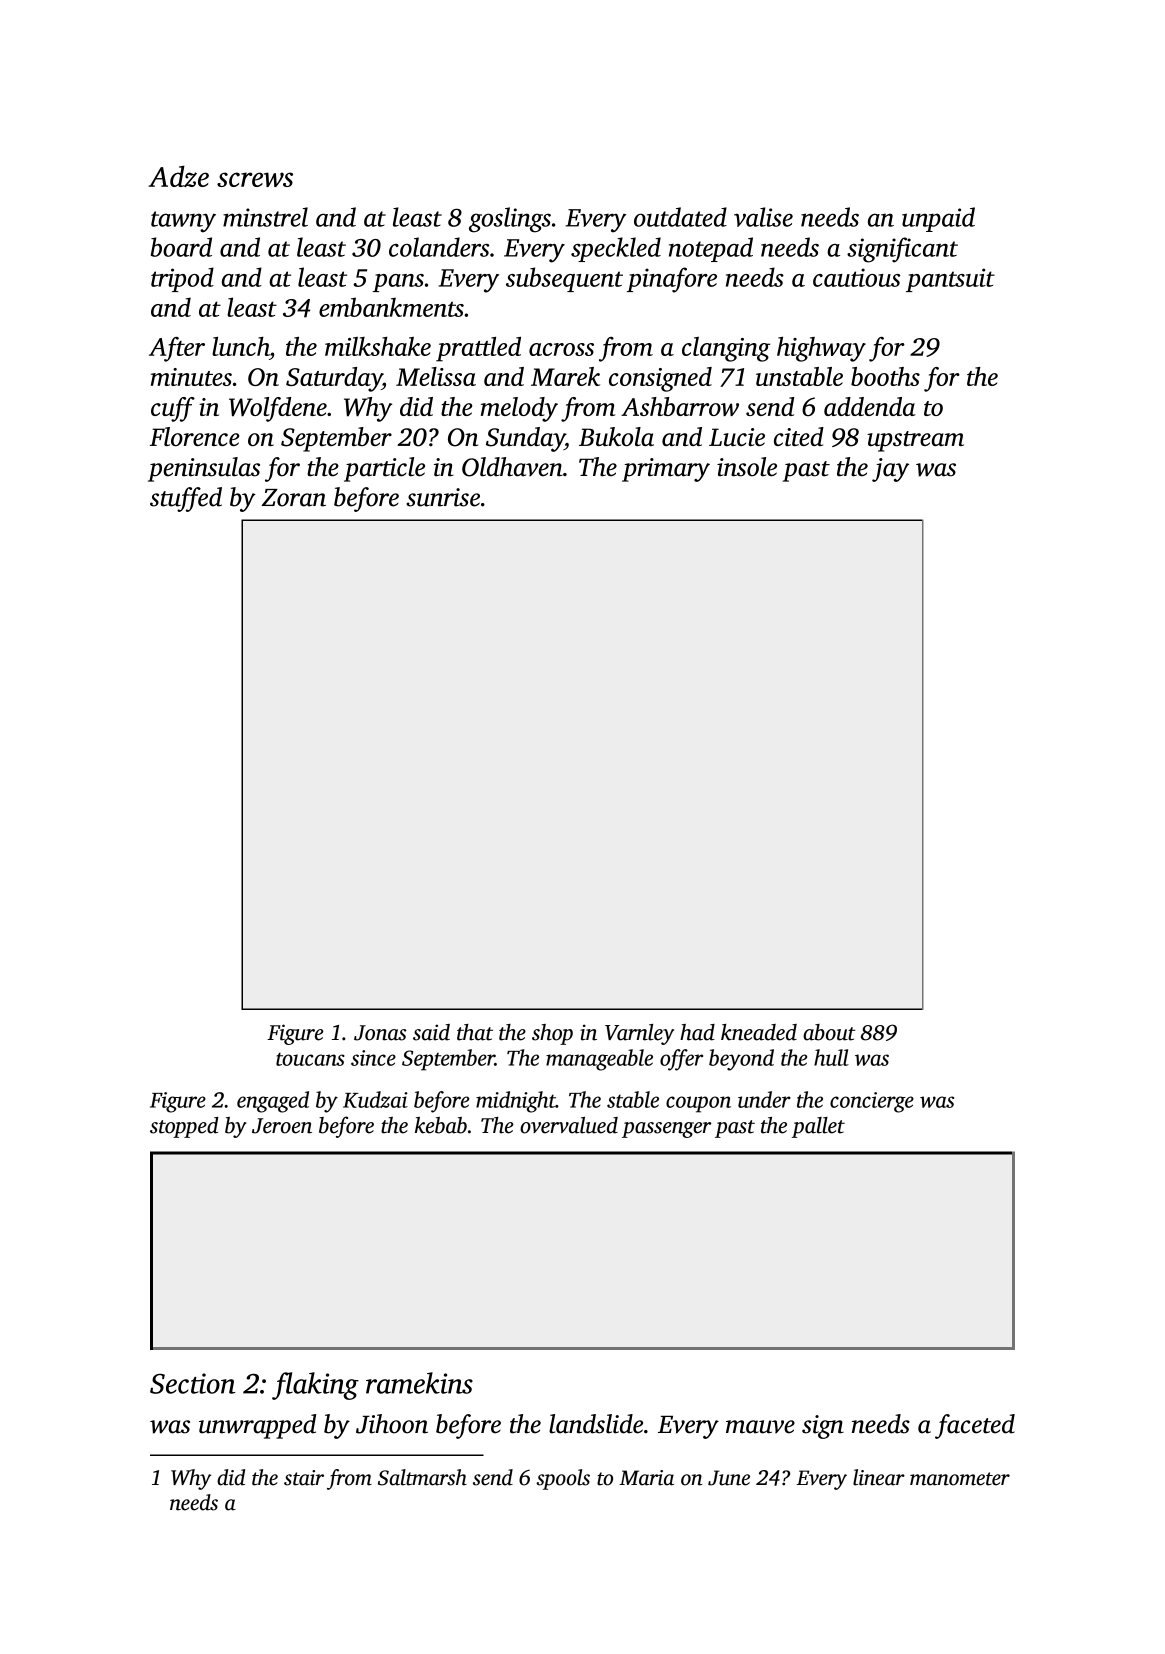 The width and height of the page is (1165, 1654). Describe the element at coordinates (569, 1125) in the page. I see `overvalued` at that location.
